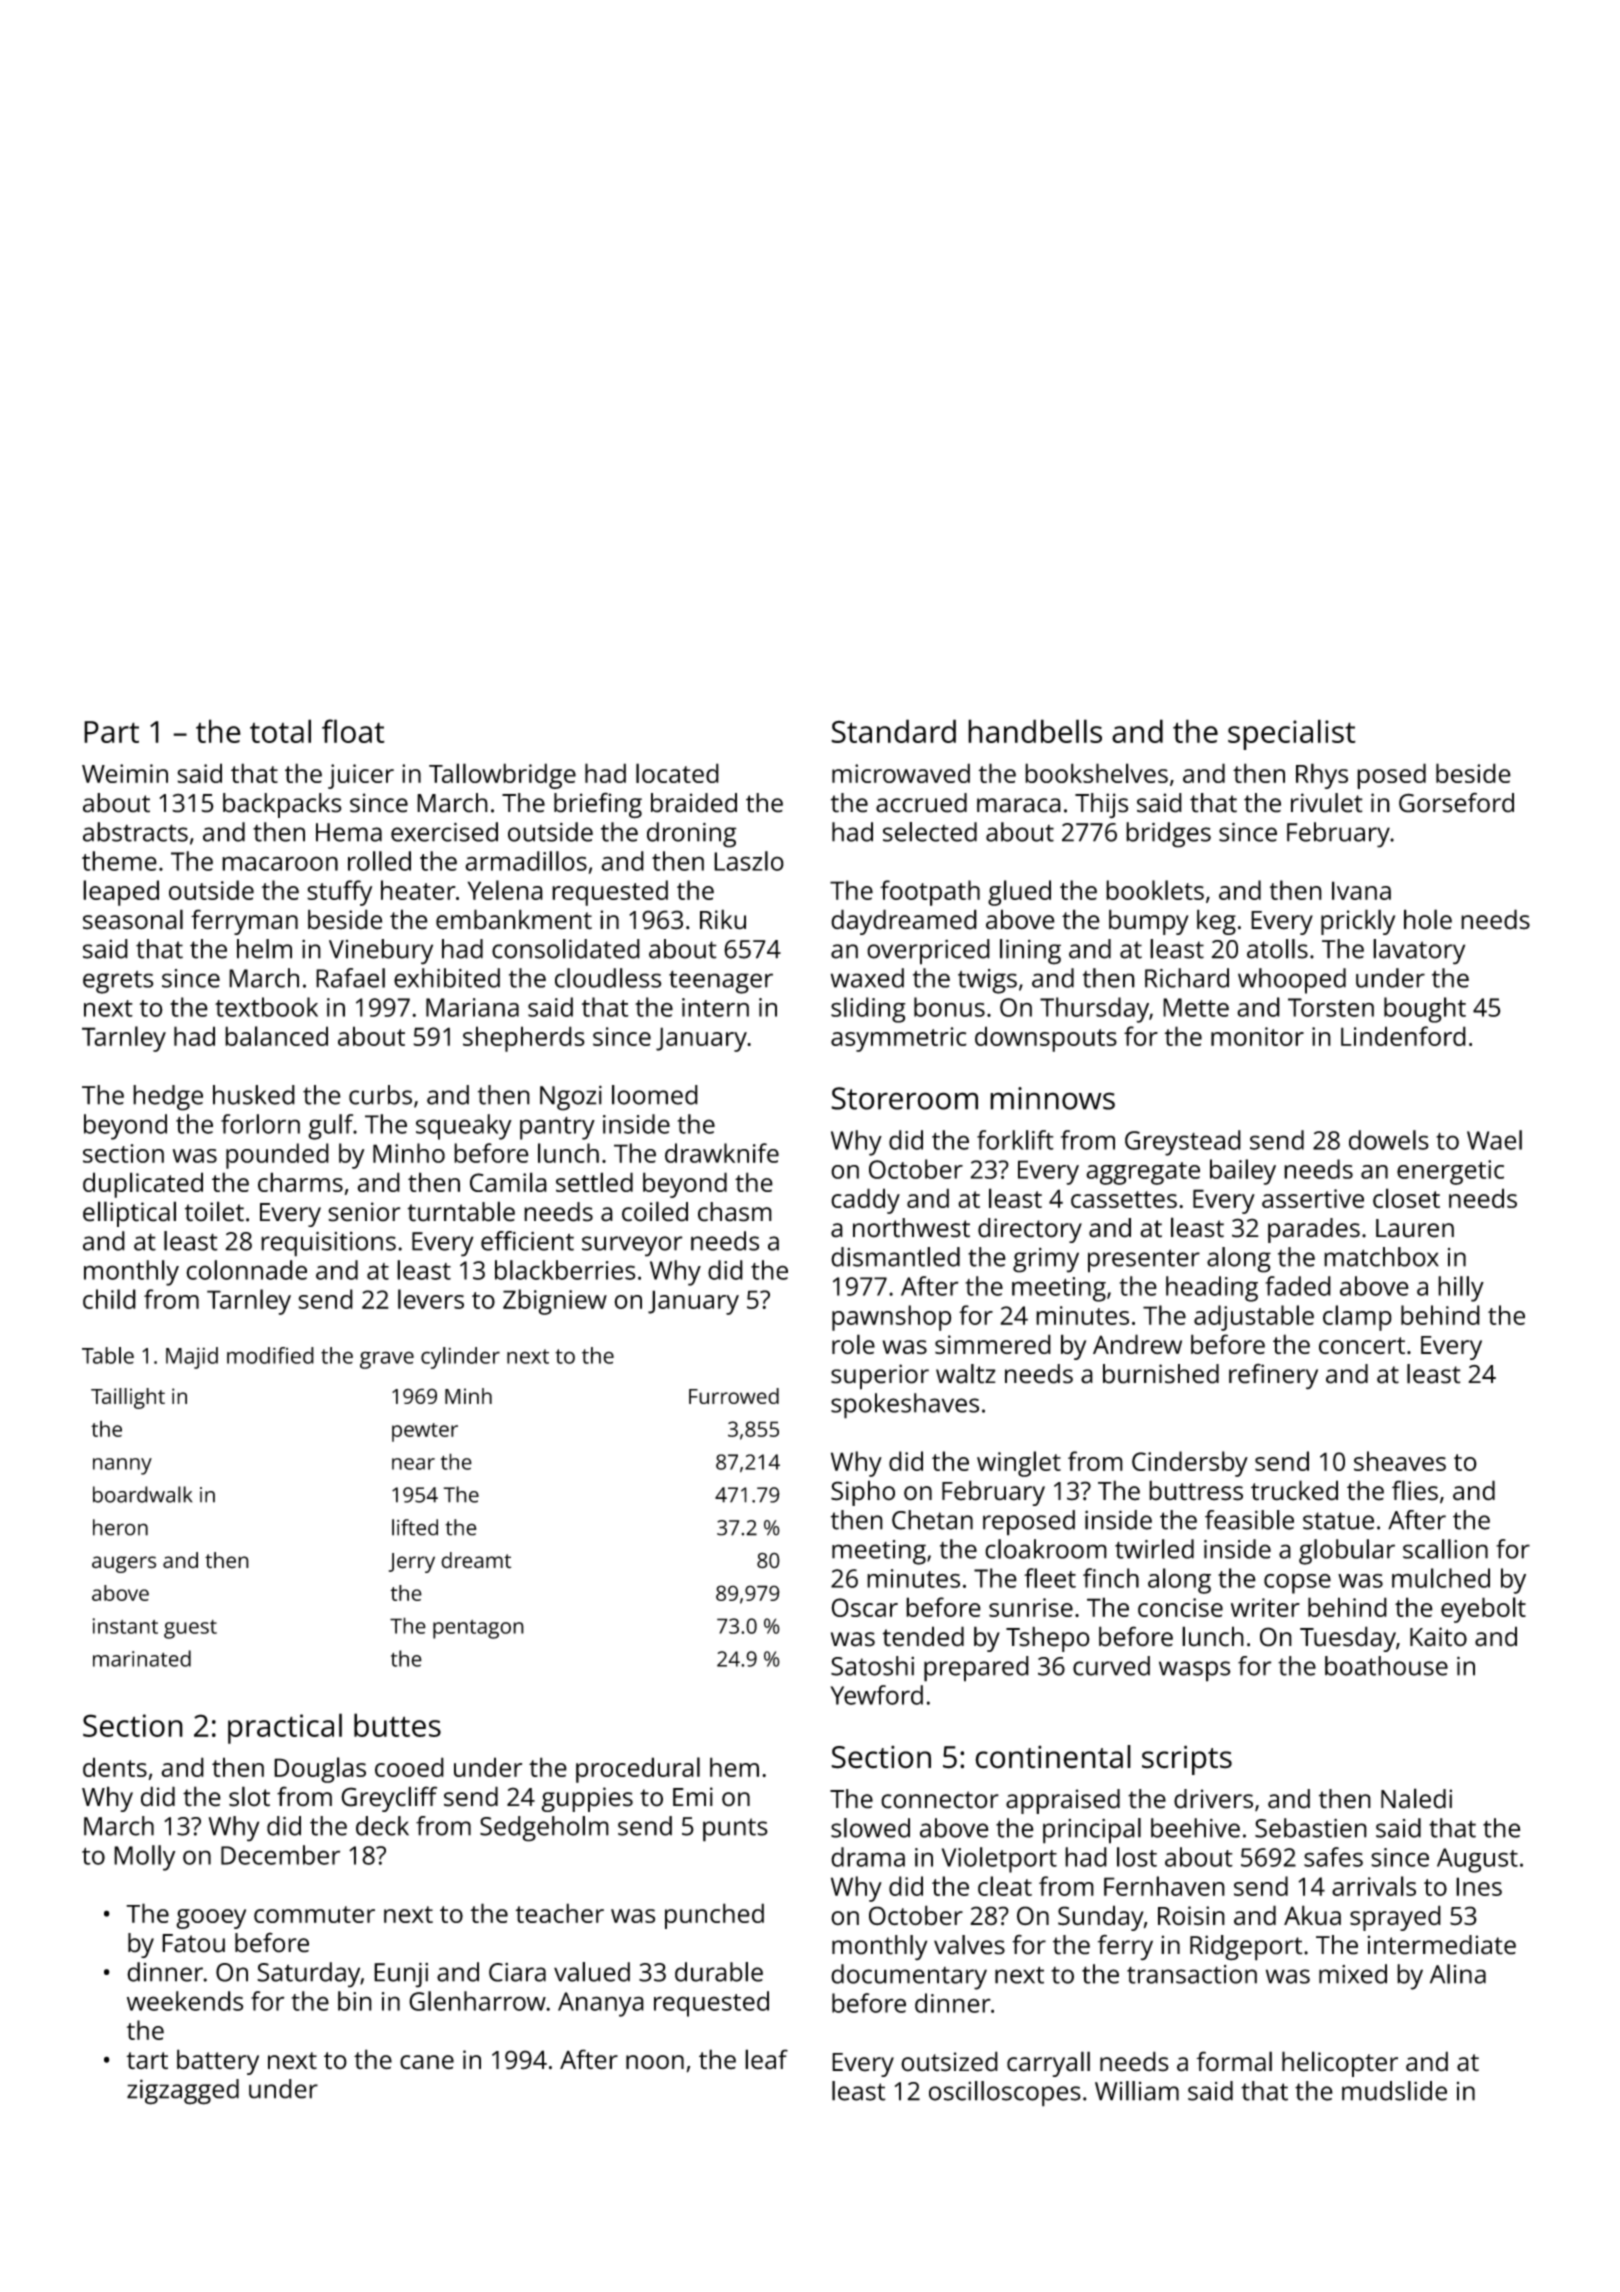  Describe the element at coordinates (1292, 734) in the screenshot. I see `specialist` at that location.
